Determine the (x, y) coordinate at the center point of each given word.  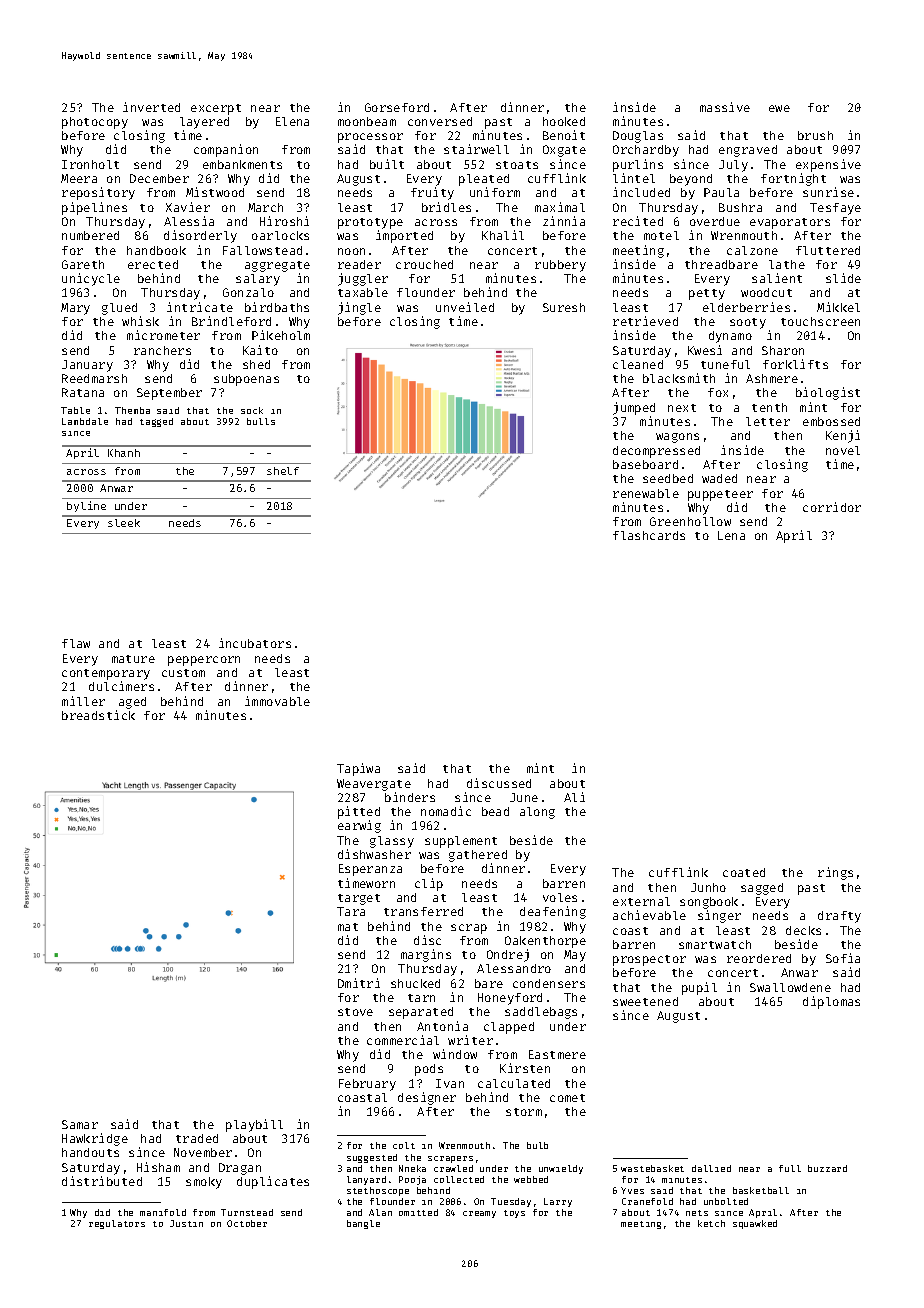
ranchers (162, 350)
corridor (832, 507)
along (537, 813)
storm (524, 1112)
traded (197, 1138)
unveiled (465, 307)
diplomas (831, 1002)
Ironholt (90, 164)
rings (835, 873)
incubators (255, 643)
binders (410, 797)
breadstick (98, 715)
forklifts (795, 364)
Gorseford (397, 107)
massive (725, 107)
